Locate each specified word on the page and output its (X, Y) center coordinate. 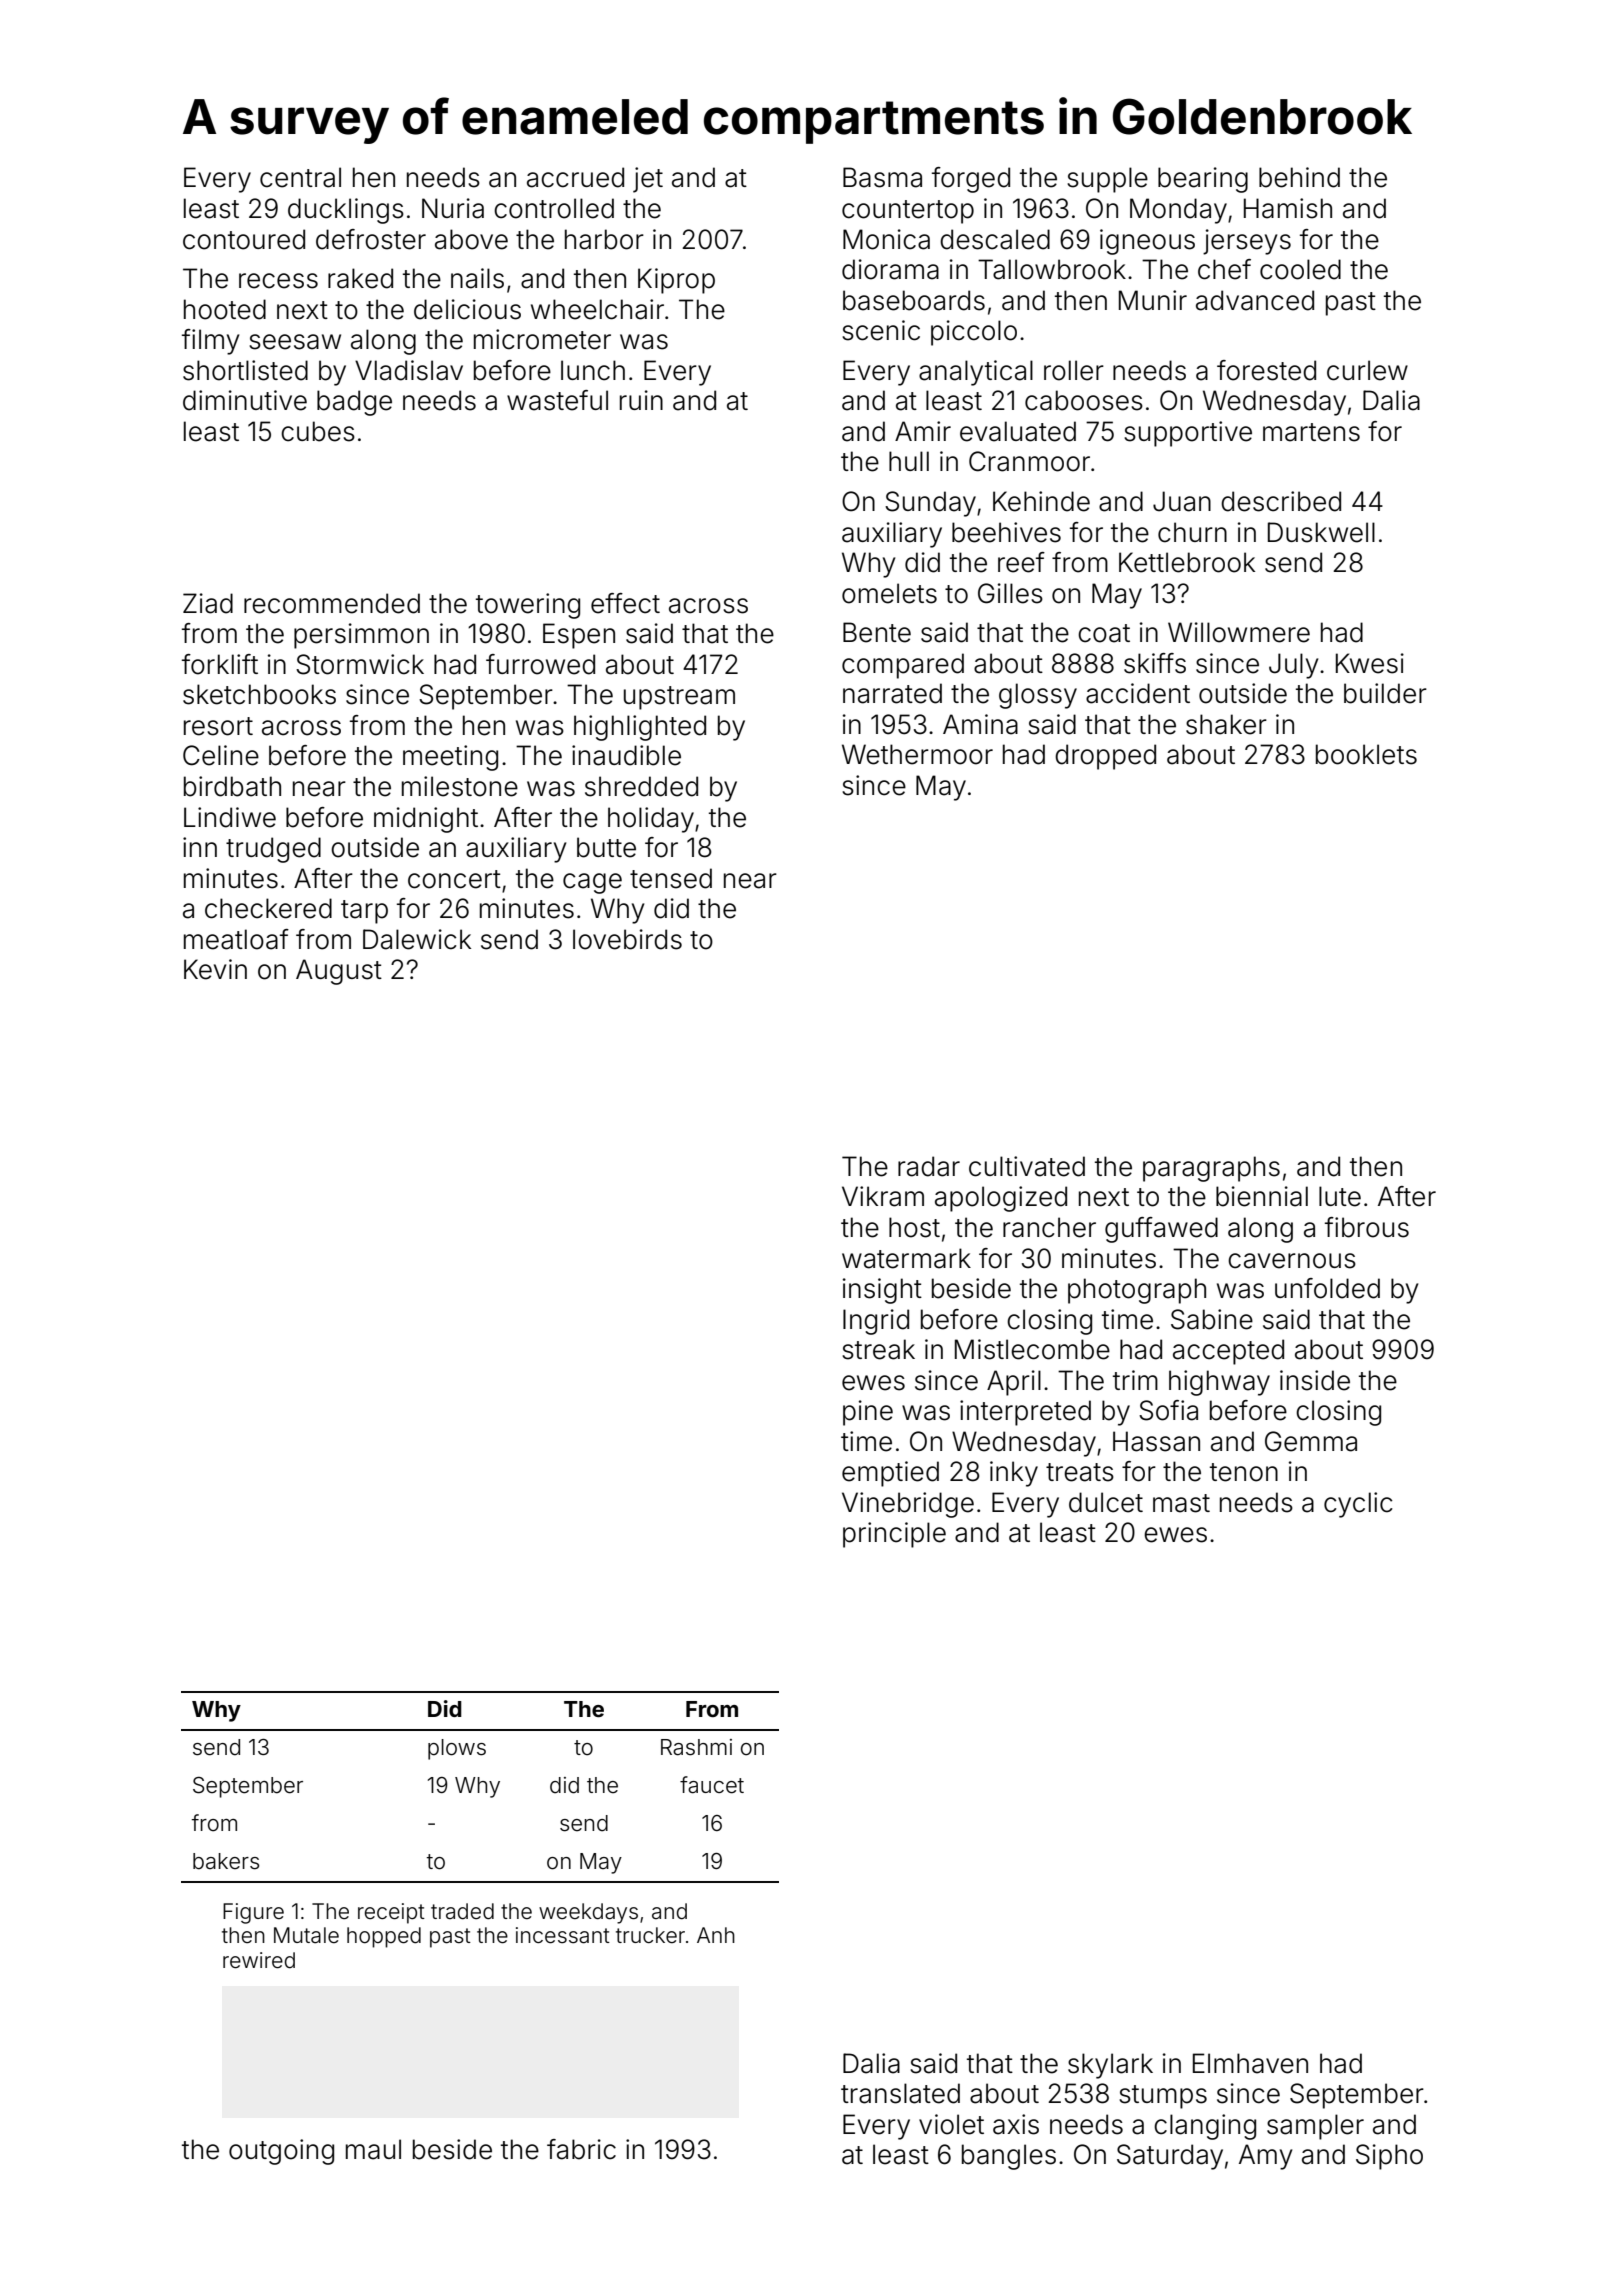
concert (454, 879)
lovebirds (627, 939)
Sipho (1389, 2157)
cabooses (1084, 400)
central (300, 177)
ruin (641, 400)
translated (900, 2093)
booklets (1366, 754)
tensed (671, 878)
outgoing (281, 2152)
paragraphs (1211, 1169)
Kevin (215, 969)
